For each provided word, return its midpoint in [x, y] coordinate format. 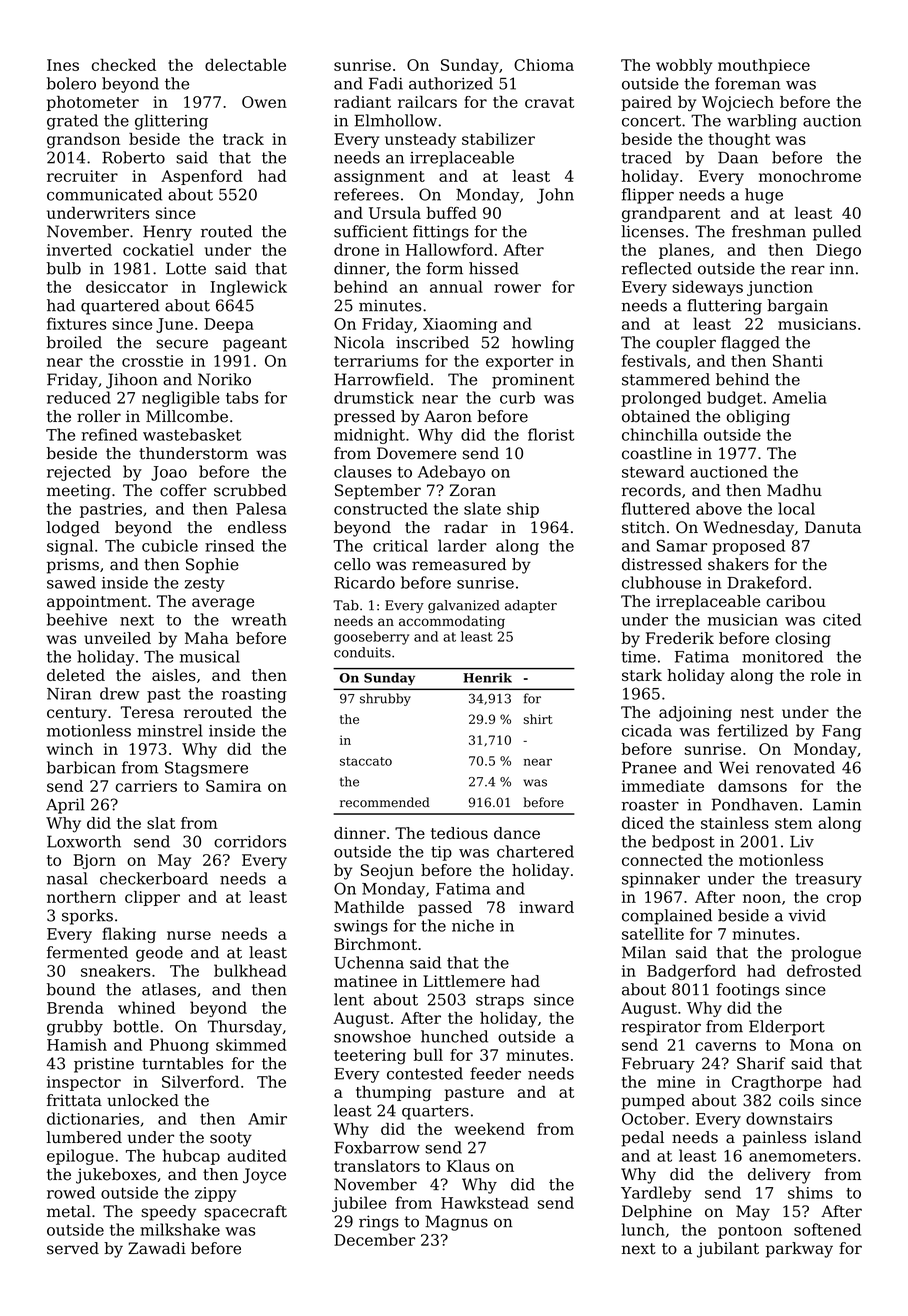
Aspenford [202, 177]
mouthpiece [764, 66]
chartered [535, 851]
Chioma [544, 65]
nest [757, 712]
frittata [74, 1100]
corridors [250, 841]
